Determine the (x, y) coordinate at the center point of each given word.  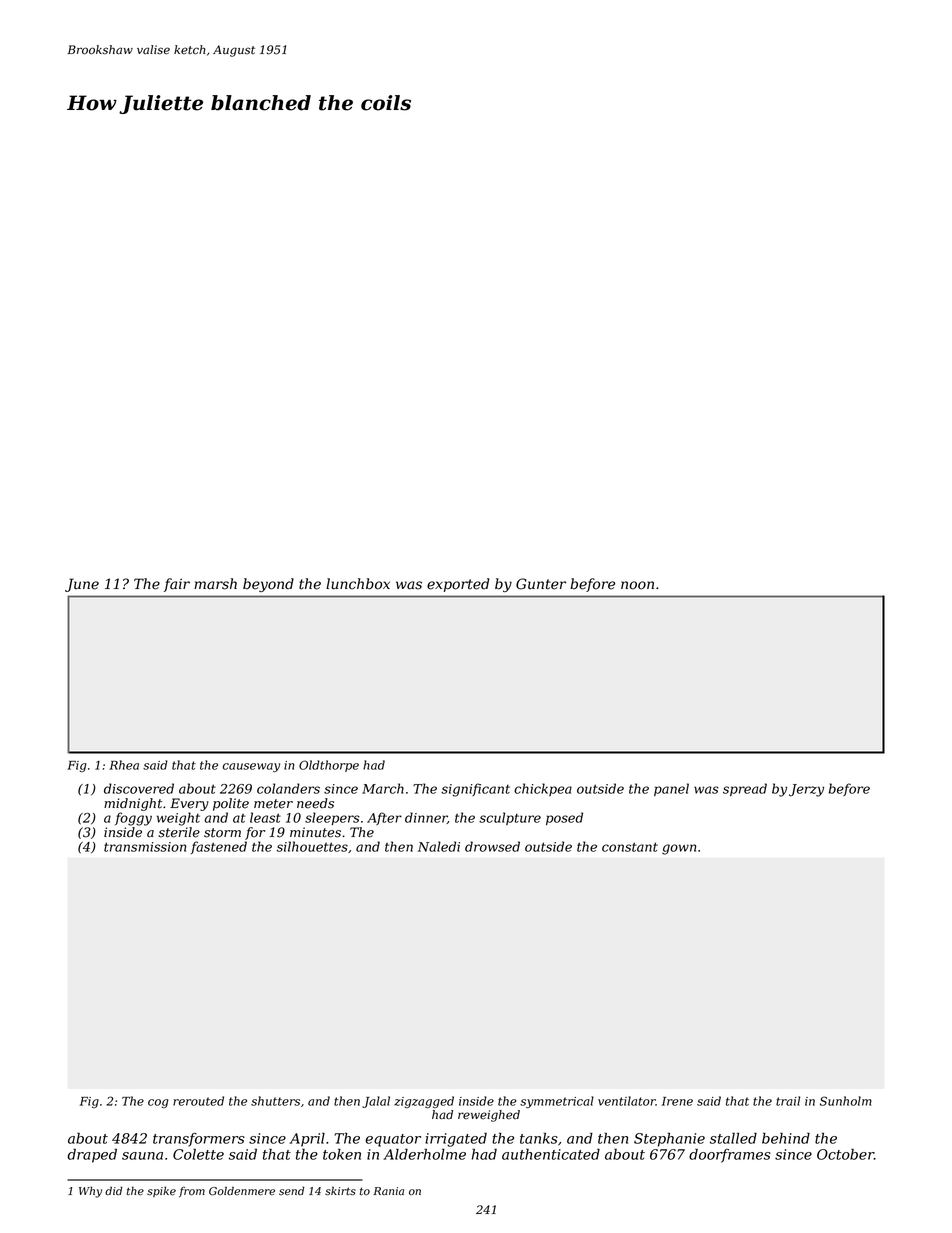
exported (458, 585)
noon (637, 585)
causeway (251, 767)
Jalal (376, 1102)
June (82, 585)
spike (161, 1191)
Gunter (541, 584)
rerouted (198, 1101)
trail (788, 1101)
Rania (388, 1191)
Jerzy (806, 790)
